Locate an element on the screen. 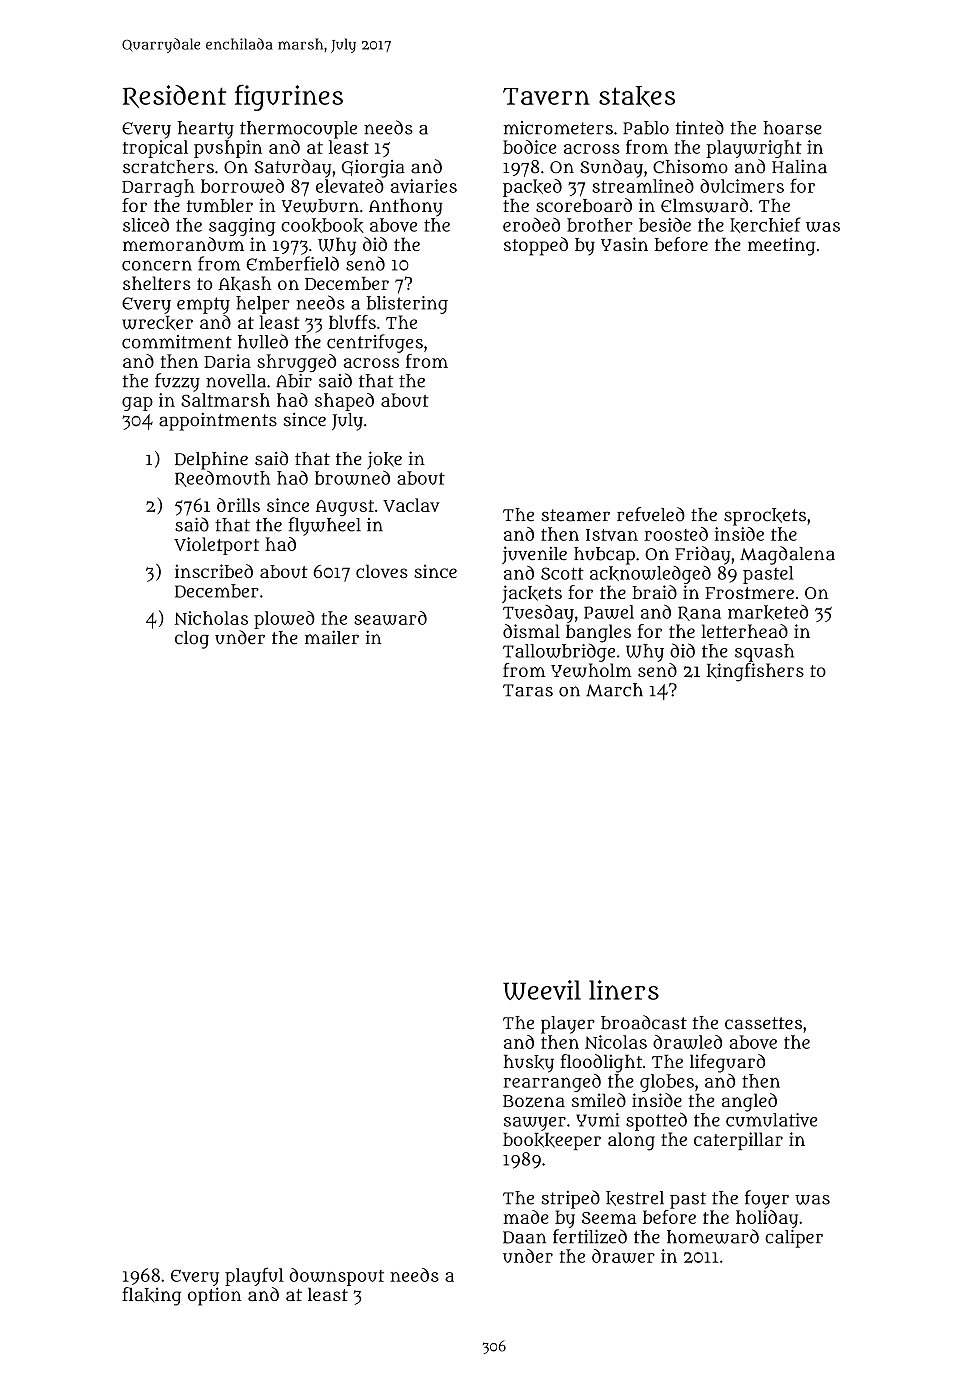  along is located at coordinates (631, 1141).
